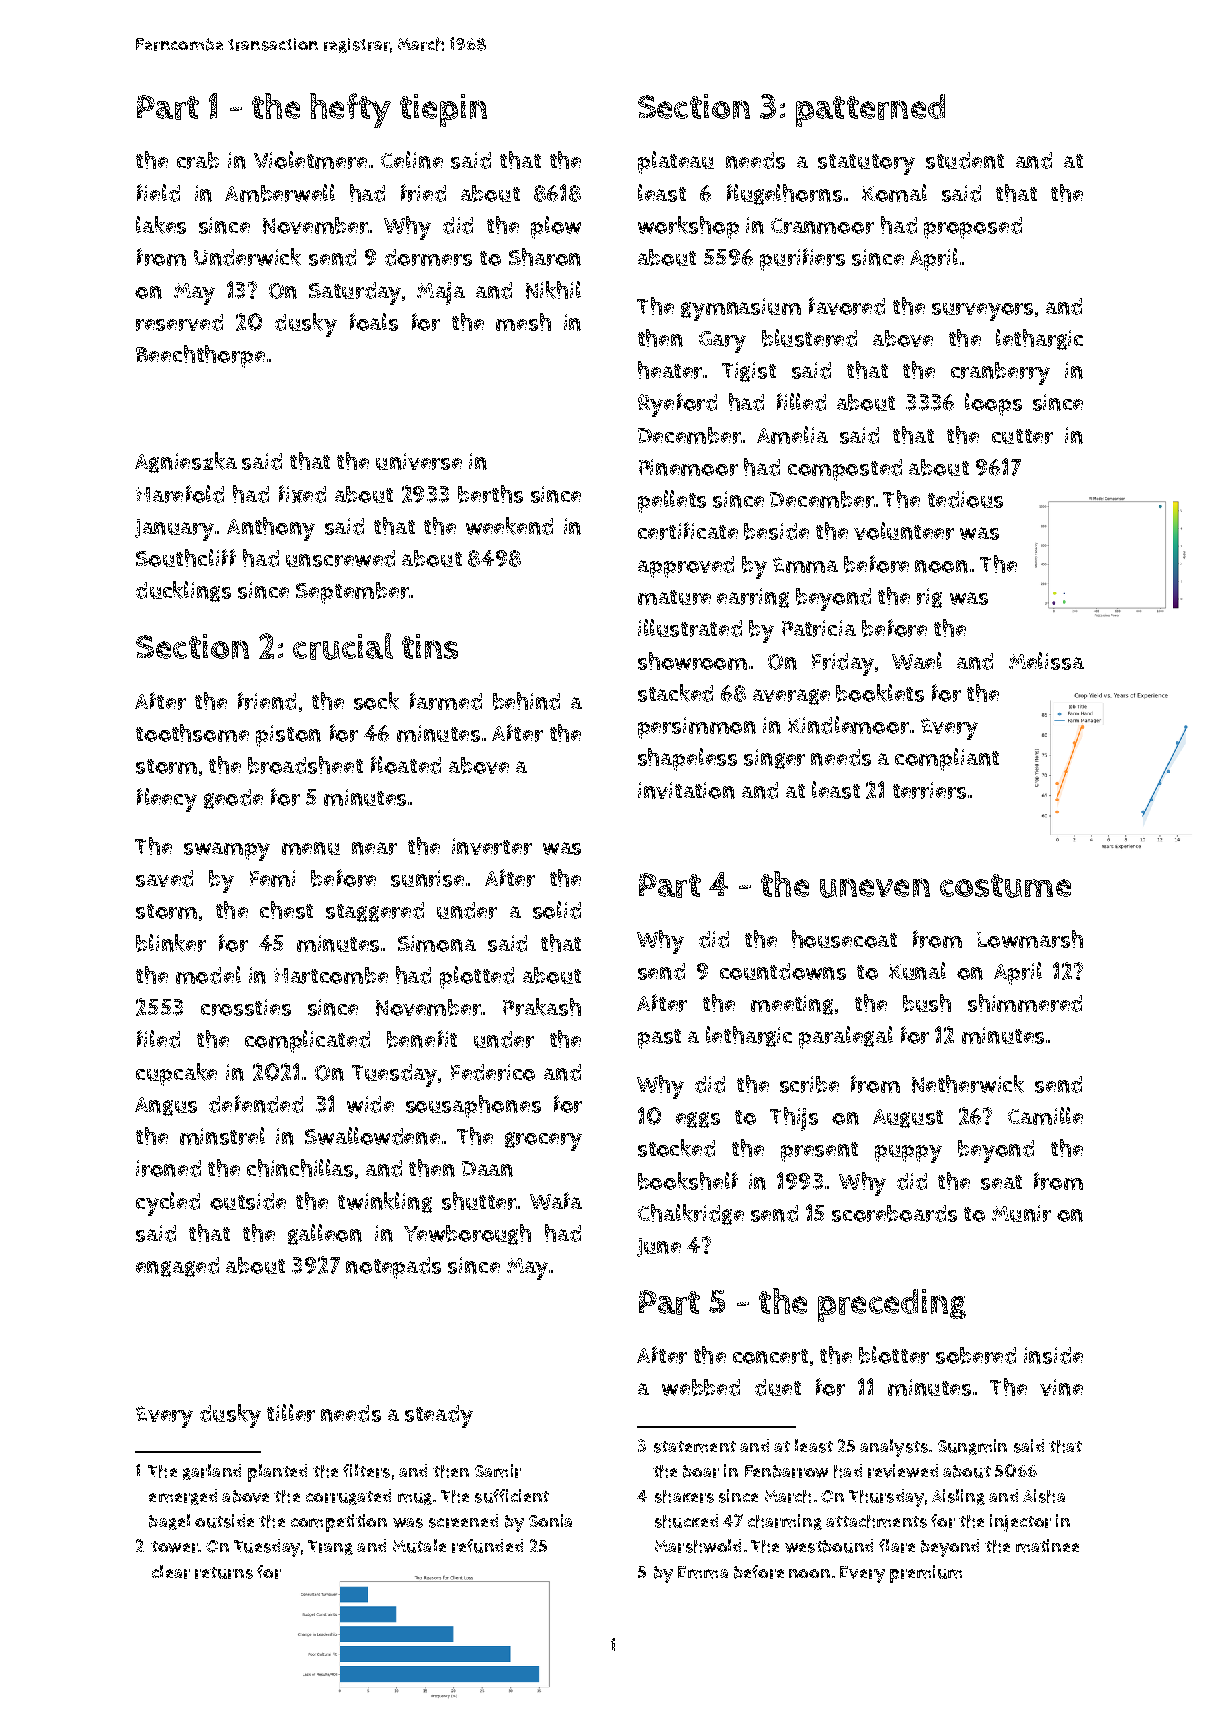  Describe the element at coordinates (1046, 661) in the screenshot. I see `Melissa` at that location.
